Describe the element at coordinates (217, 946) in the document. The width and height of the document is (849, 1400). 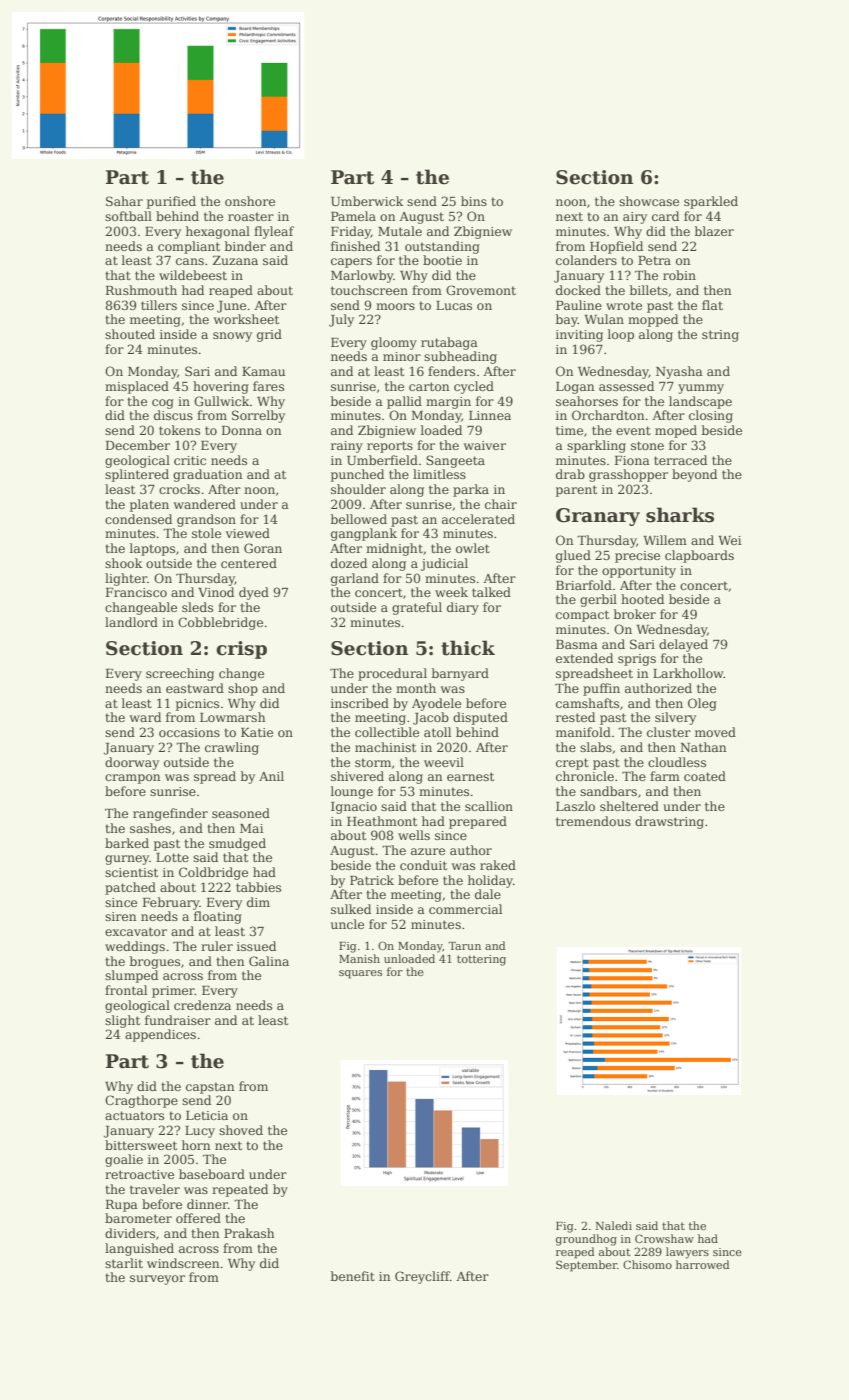
I see `ruler` at that location.
